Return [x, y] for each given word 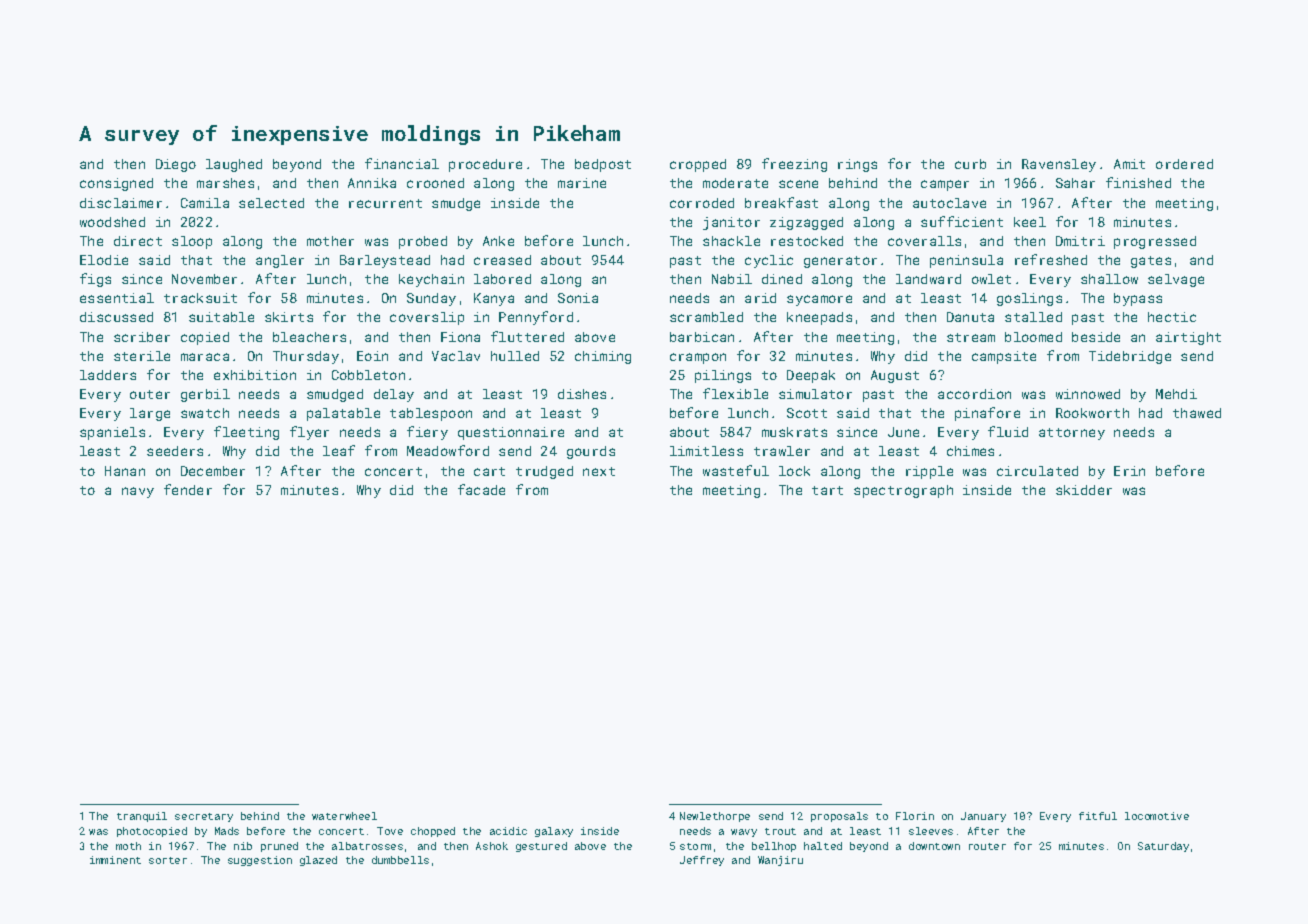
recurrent [385, 203]
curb [970, 164]
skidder [1084, 490]
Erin [1129, 471]
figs [95, 280]
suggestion [260, 861]
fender [188, 489]
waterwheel [344, 816]
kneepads [819, 318]
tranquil [142, 817]
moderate [735, 183]
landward [928, 279]
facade [481, 489]
